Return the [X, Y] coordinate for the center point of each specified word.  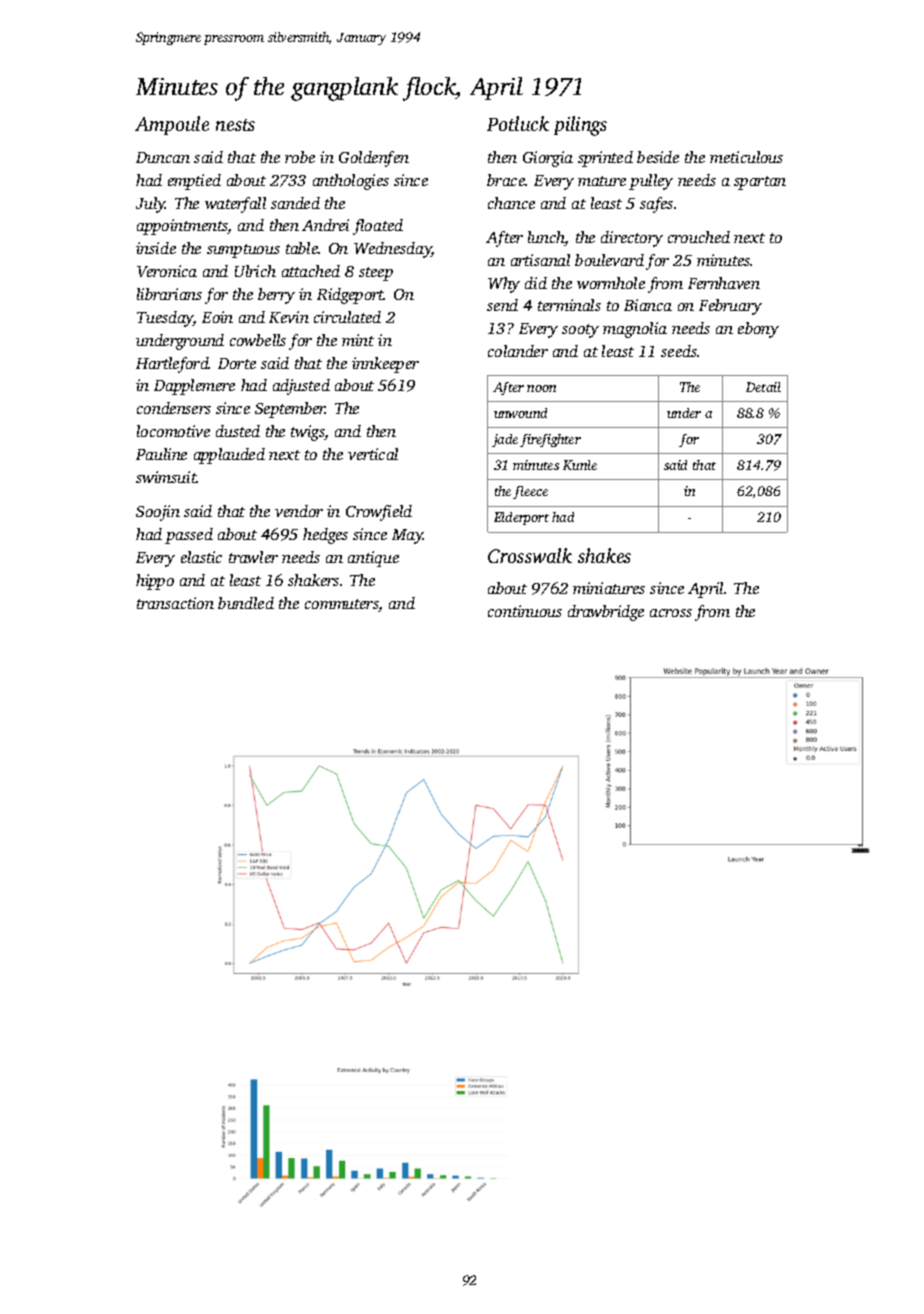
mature [602, 181]
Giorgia [548, 159]
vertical [373, 454]
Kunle [580, 465]
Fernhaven [724, 283]
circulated [347, 317]
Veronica [167, 271]
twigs [308, 433]
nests [235, 125]
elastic [201, 557]
